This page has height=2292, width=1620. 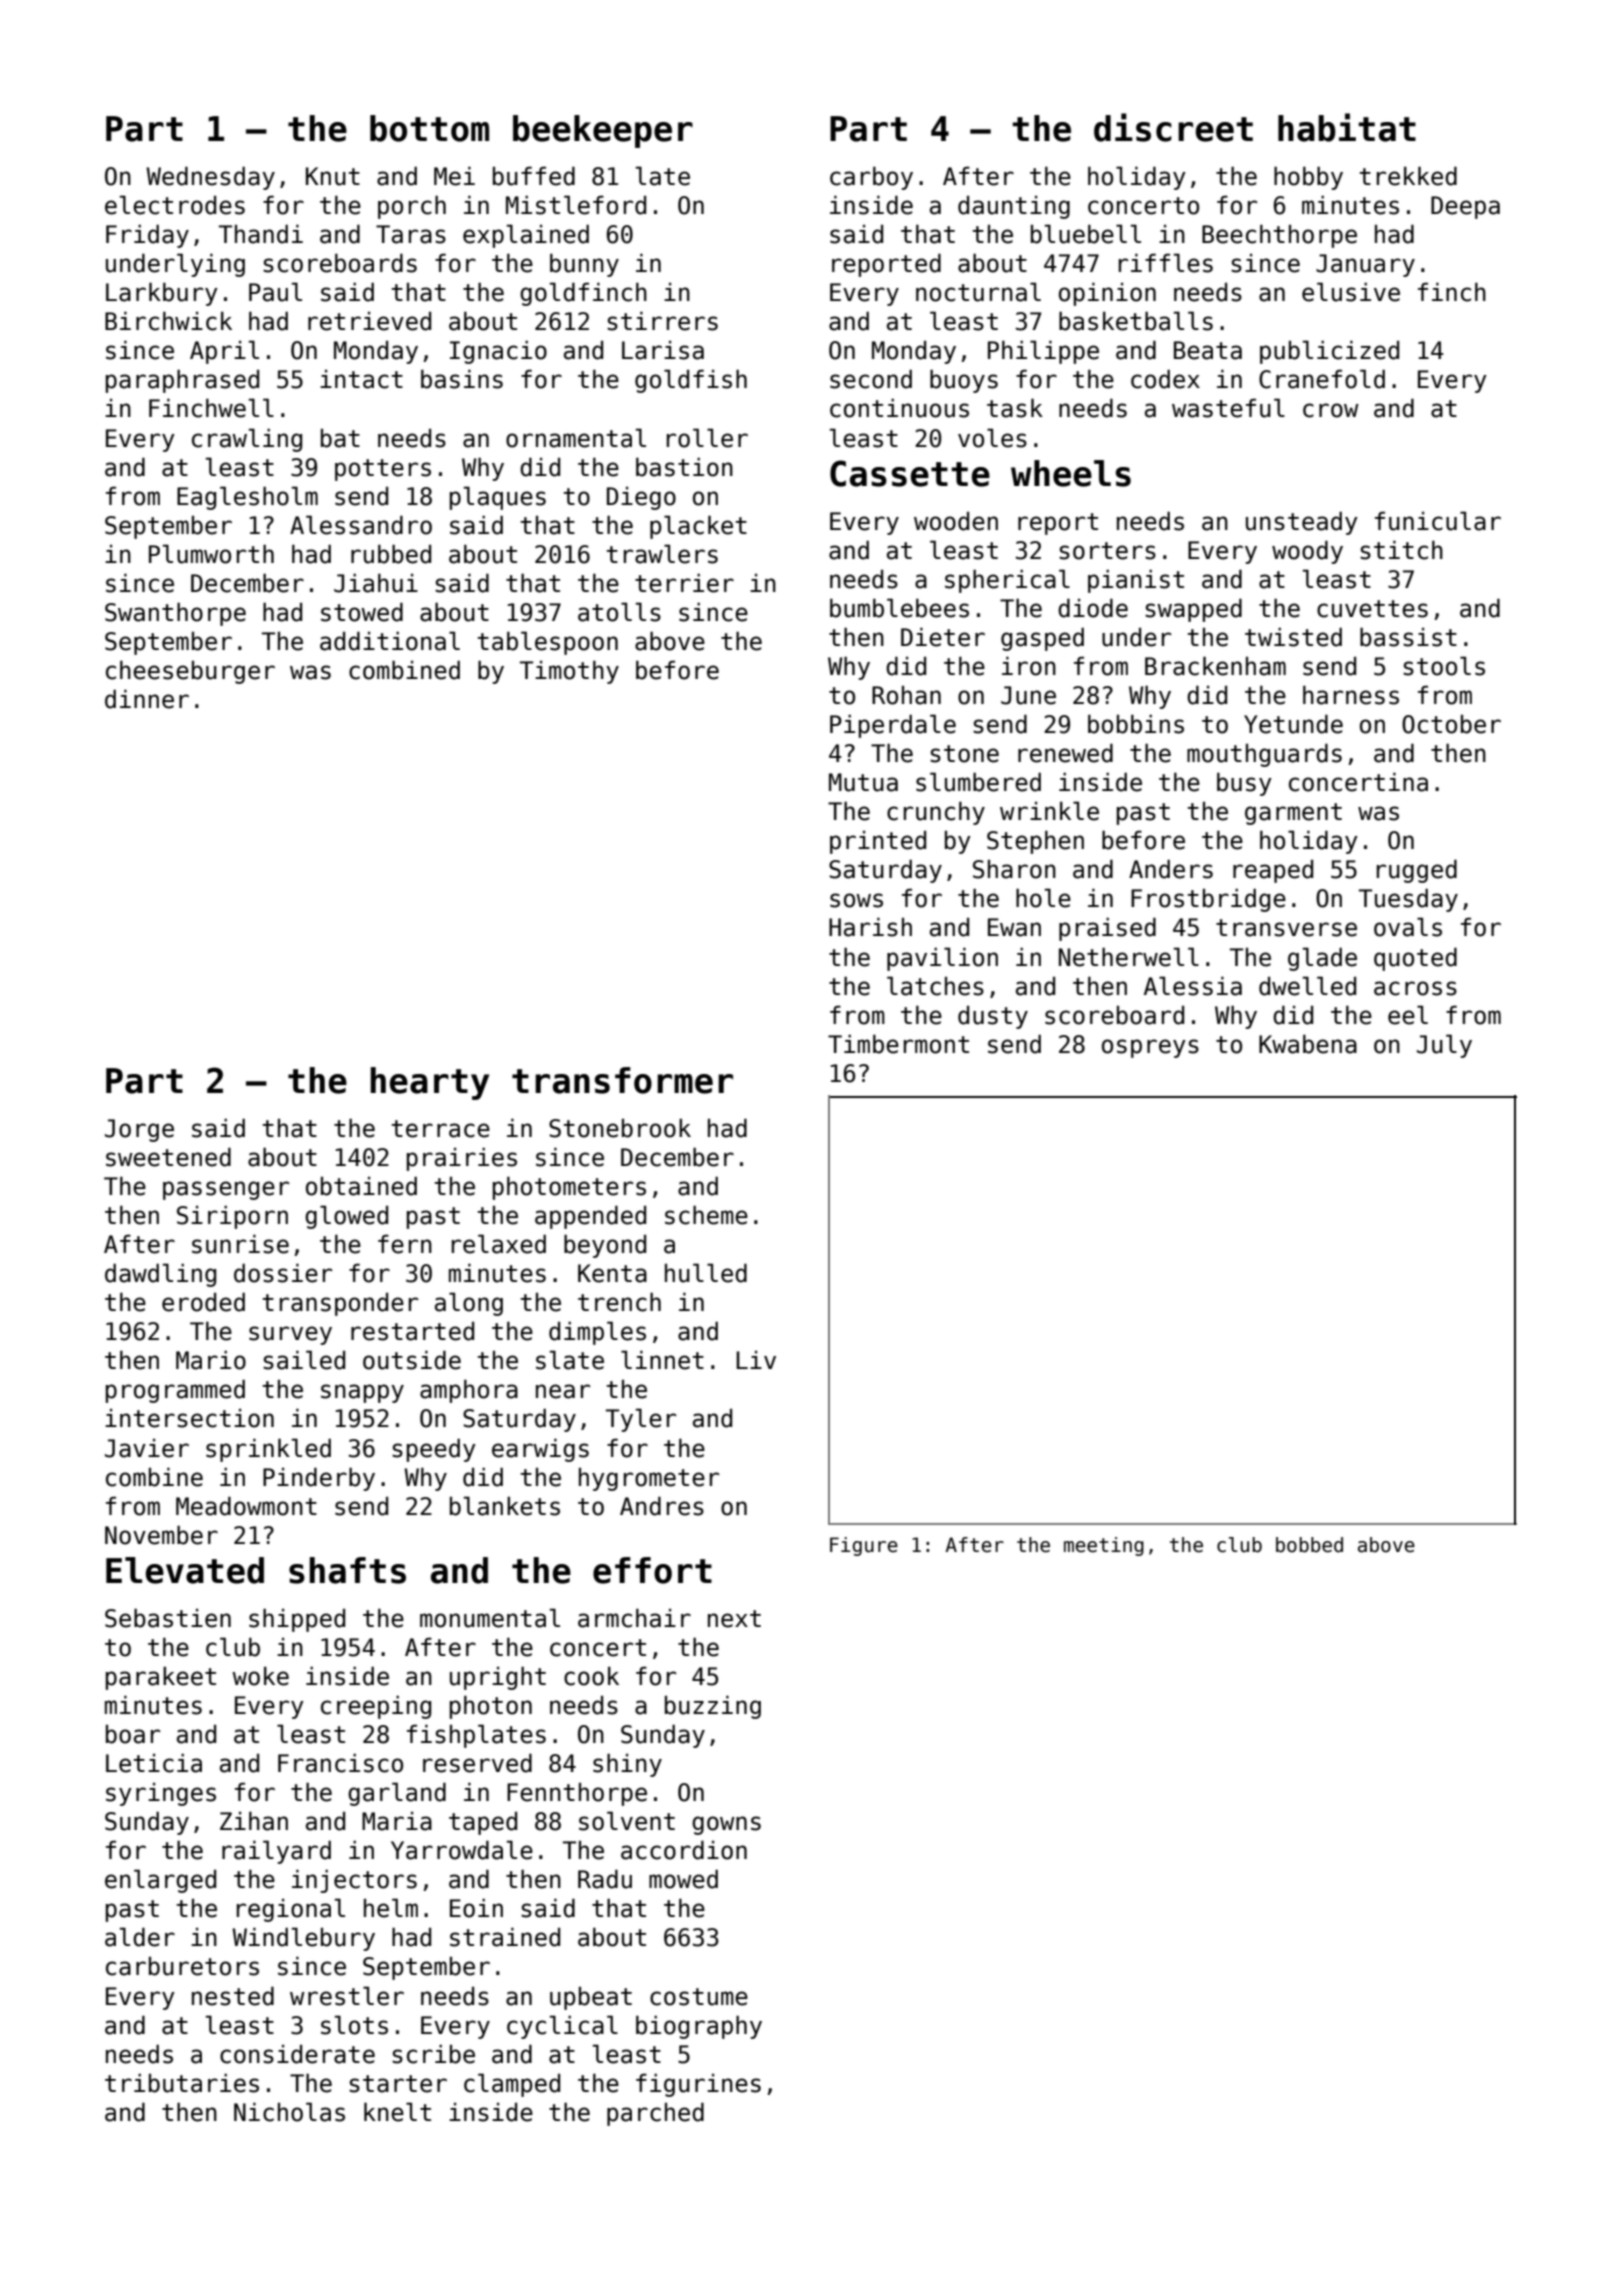 I want to click on July, so click(x=1444, y=1046).
